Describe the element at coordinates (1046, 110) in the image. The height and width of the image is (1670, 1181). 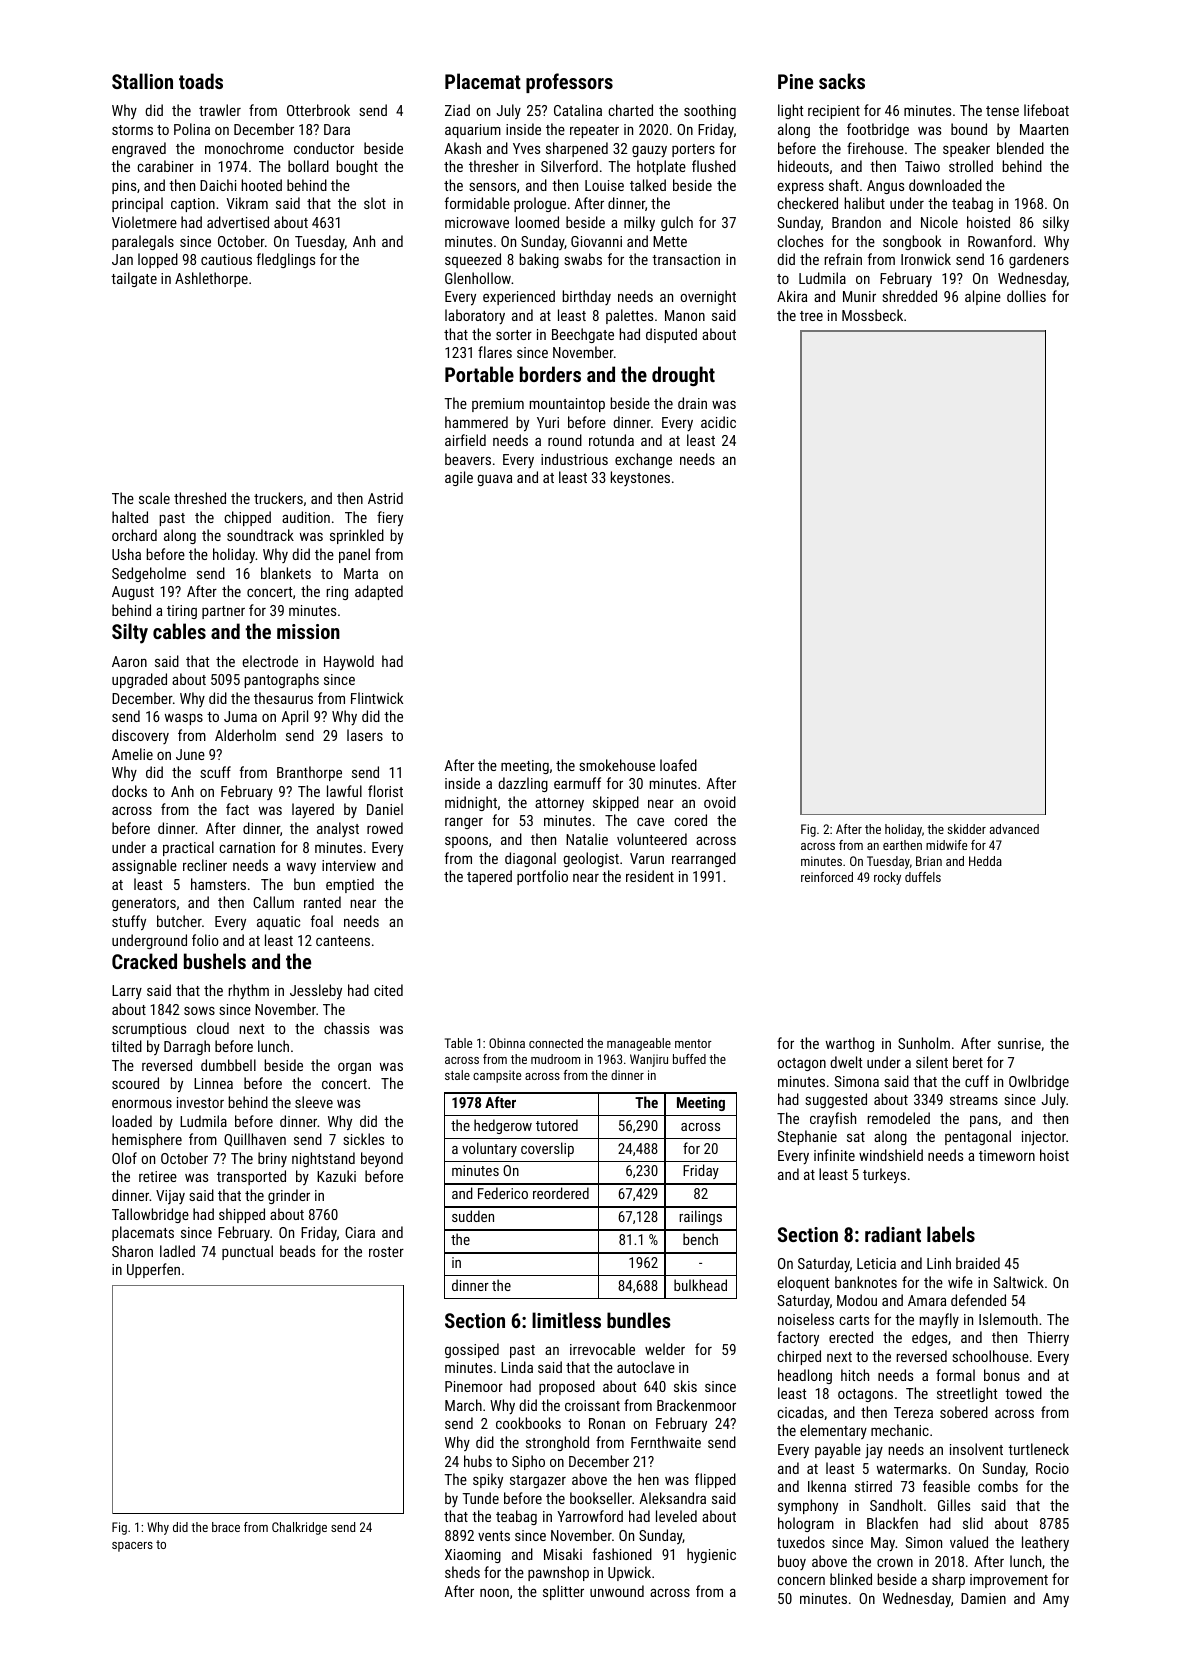
I see `lifeboat` at that location.
